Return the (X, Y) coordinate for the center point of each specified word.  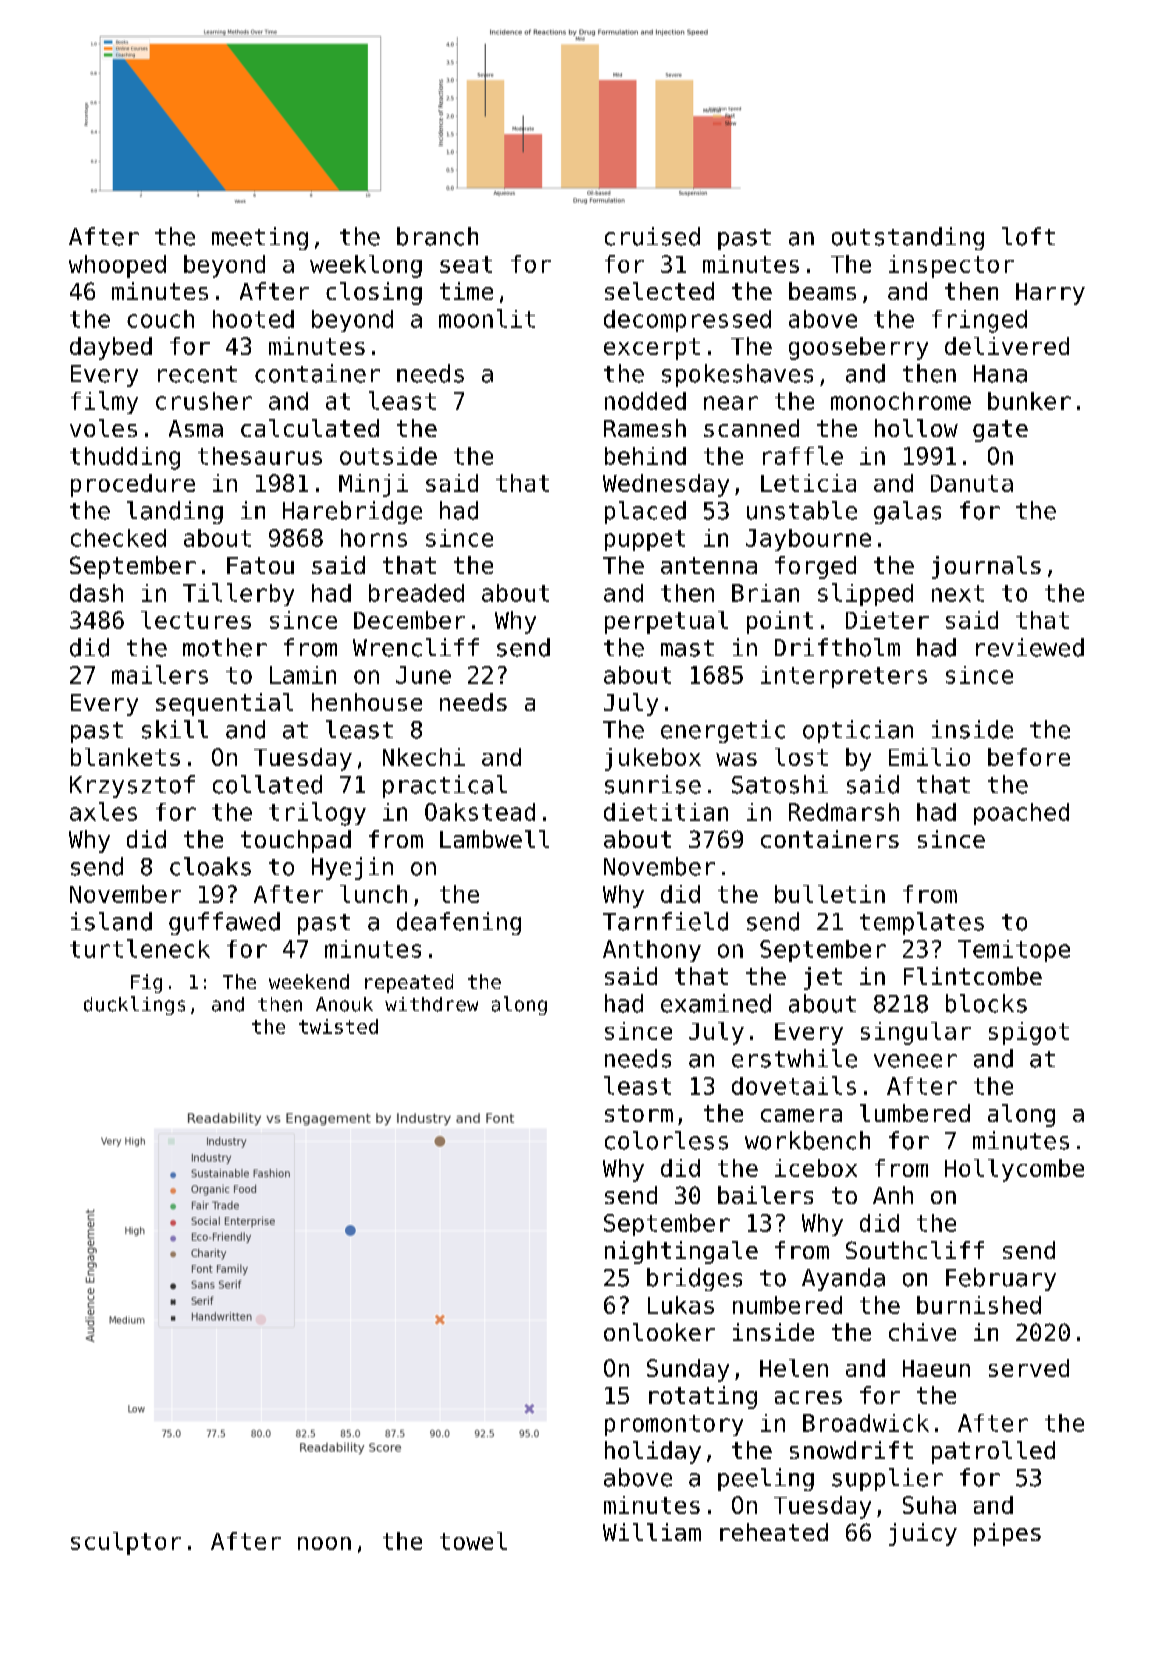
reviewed (1030, 647)
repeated (409, 983)
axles (103, 811)
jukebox (653, 759)
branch (437, 236)
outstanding (908, 238)
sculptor (126, 1543)
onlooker (659, 1332)
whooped (117, 266)
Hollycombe (1014, 1170)
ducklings (134, 1005)
